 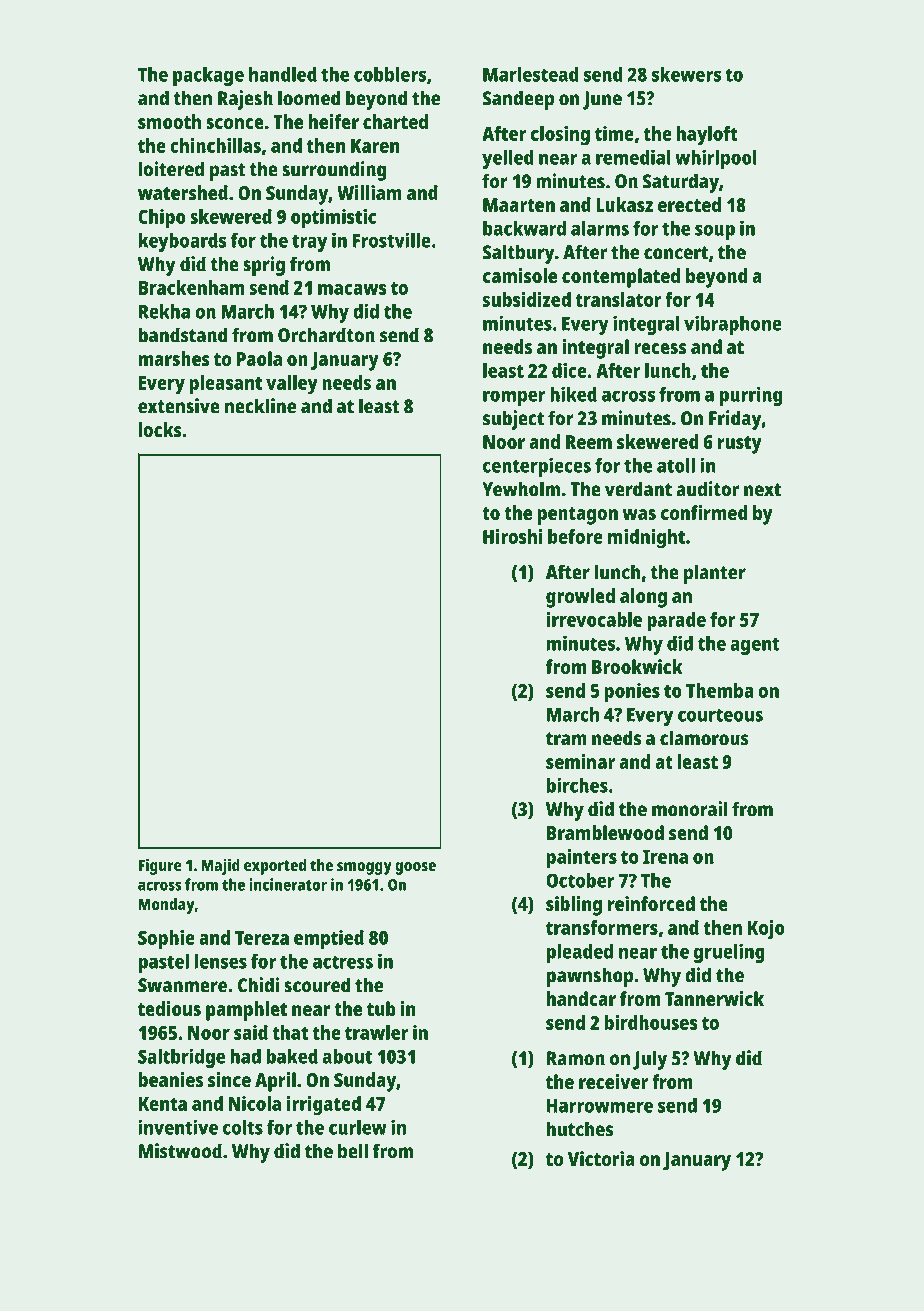 What do you see at coordinates (686, 74) in the screenshot?
I see `skewers` at bounding box center [686, 74].
